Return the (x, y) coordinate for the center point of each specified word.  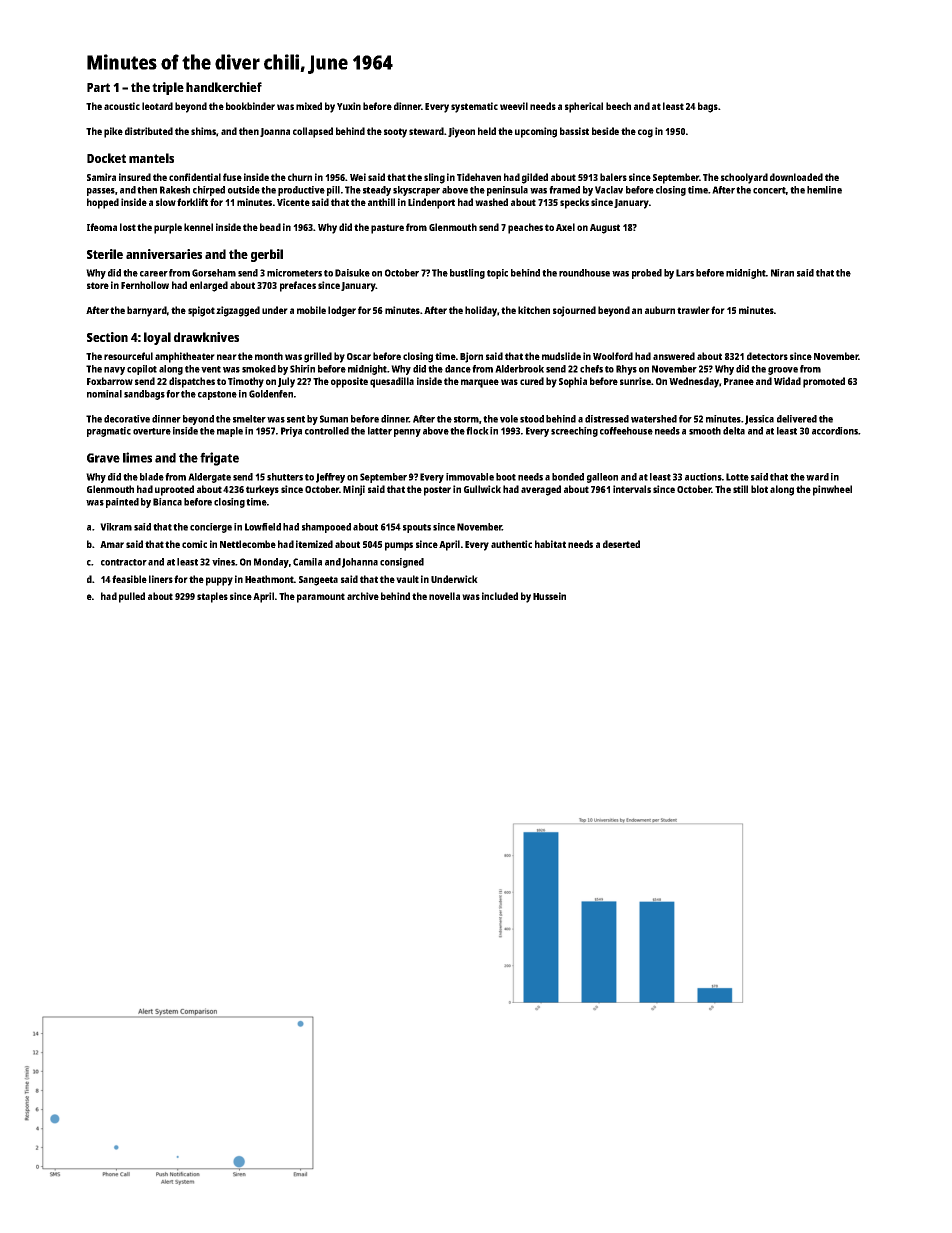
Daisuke (352, 273)
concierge (211, 528)
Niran (782, 273)
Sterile (105, 254)
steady (377, 191)
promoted (824, 382)
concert (769, 190)
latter (380, 431)
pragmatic (109, 432)
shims (203, 131)
